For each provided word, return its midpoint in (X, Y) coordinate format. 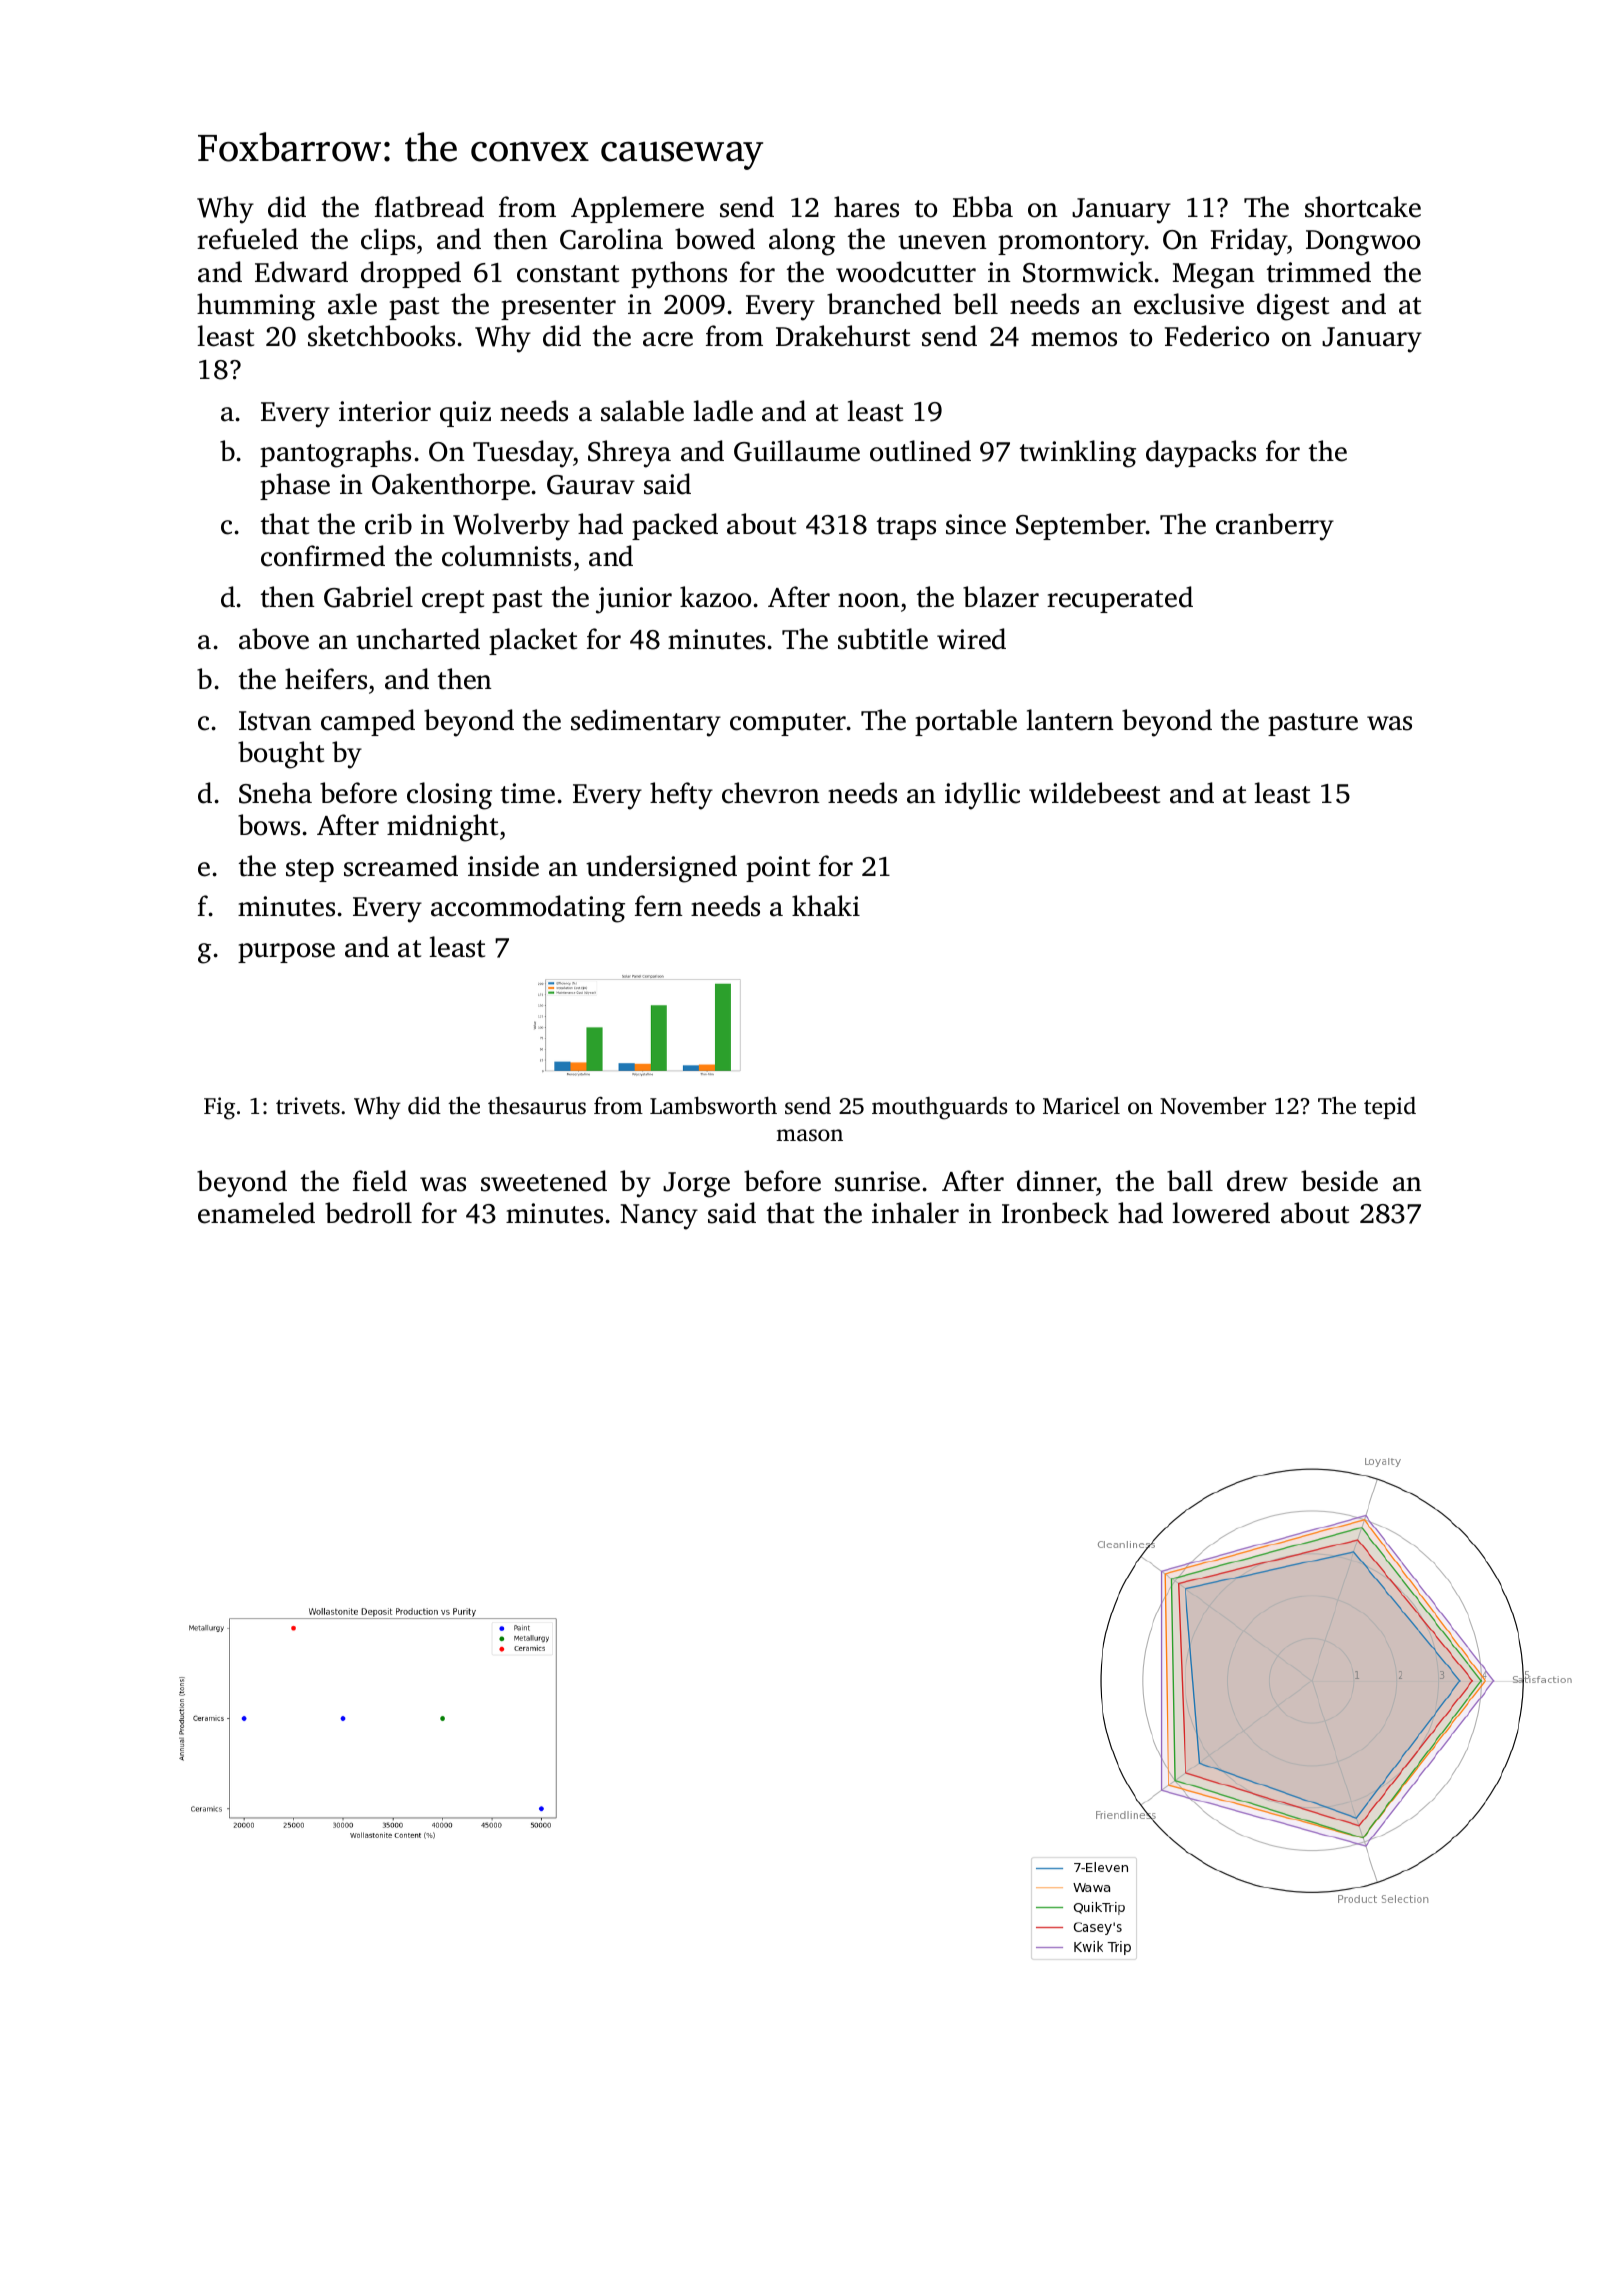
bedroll (368, 1213)
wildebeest (1094, 793)
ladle (723, 411)
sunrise (877, 1181)
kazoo (715, 597)
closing (449, 796)
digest (1293, 307)
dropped (411, 274)
